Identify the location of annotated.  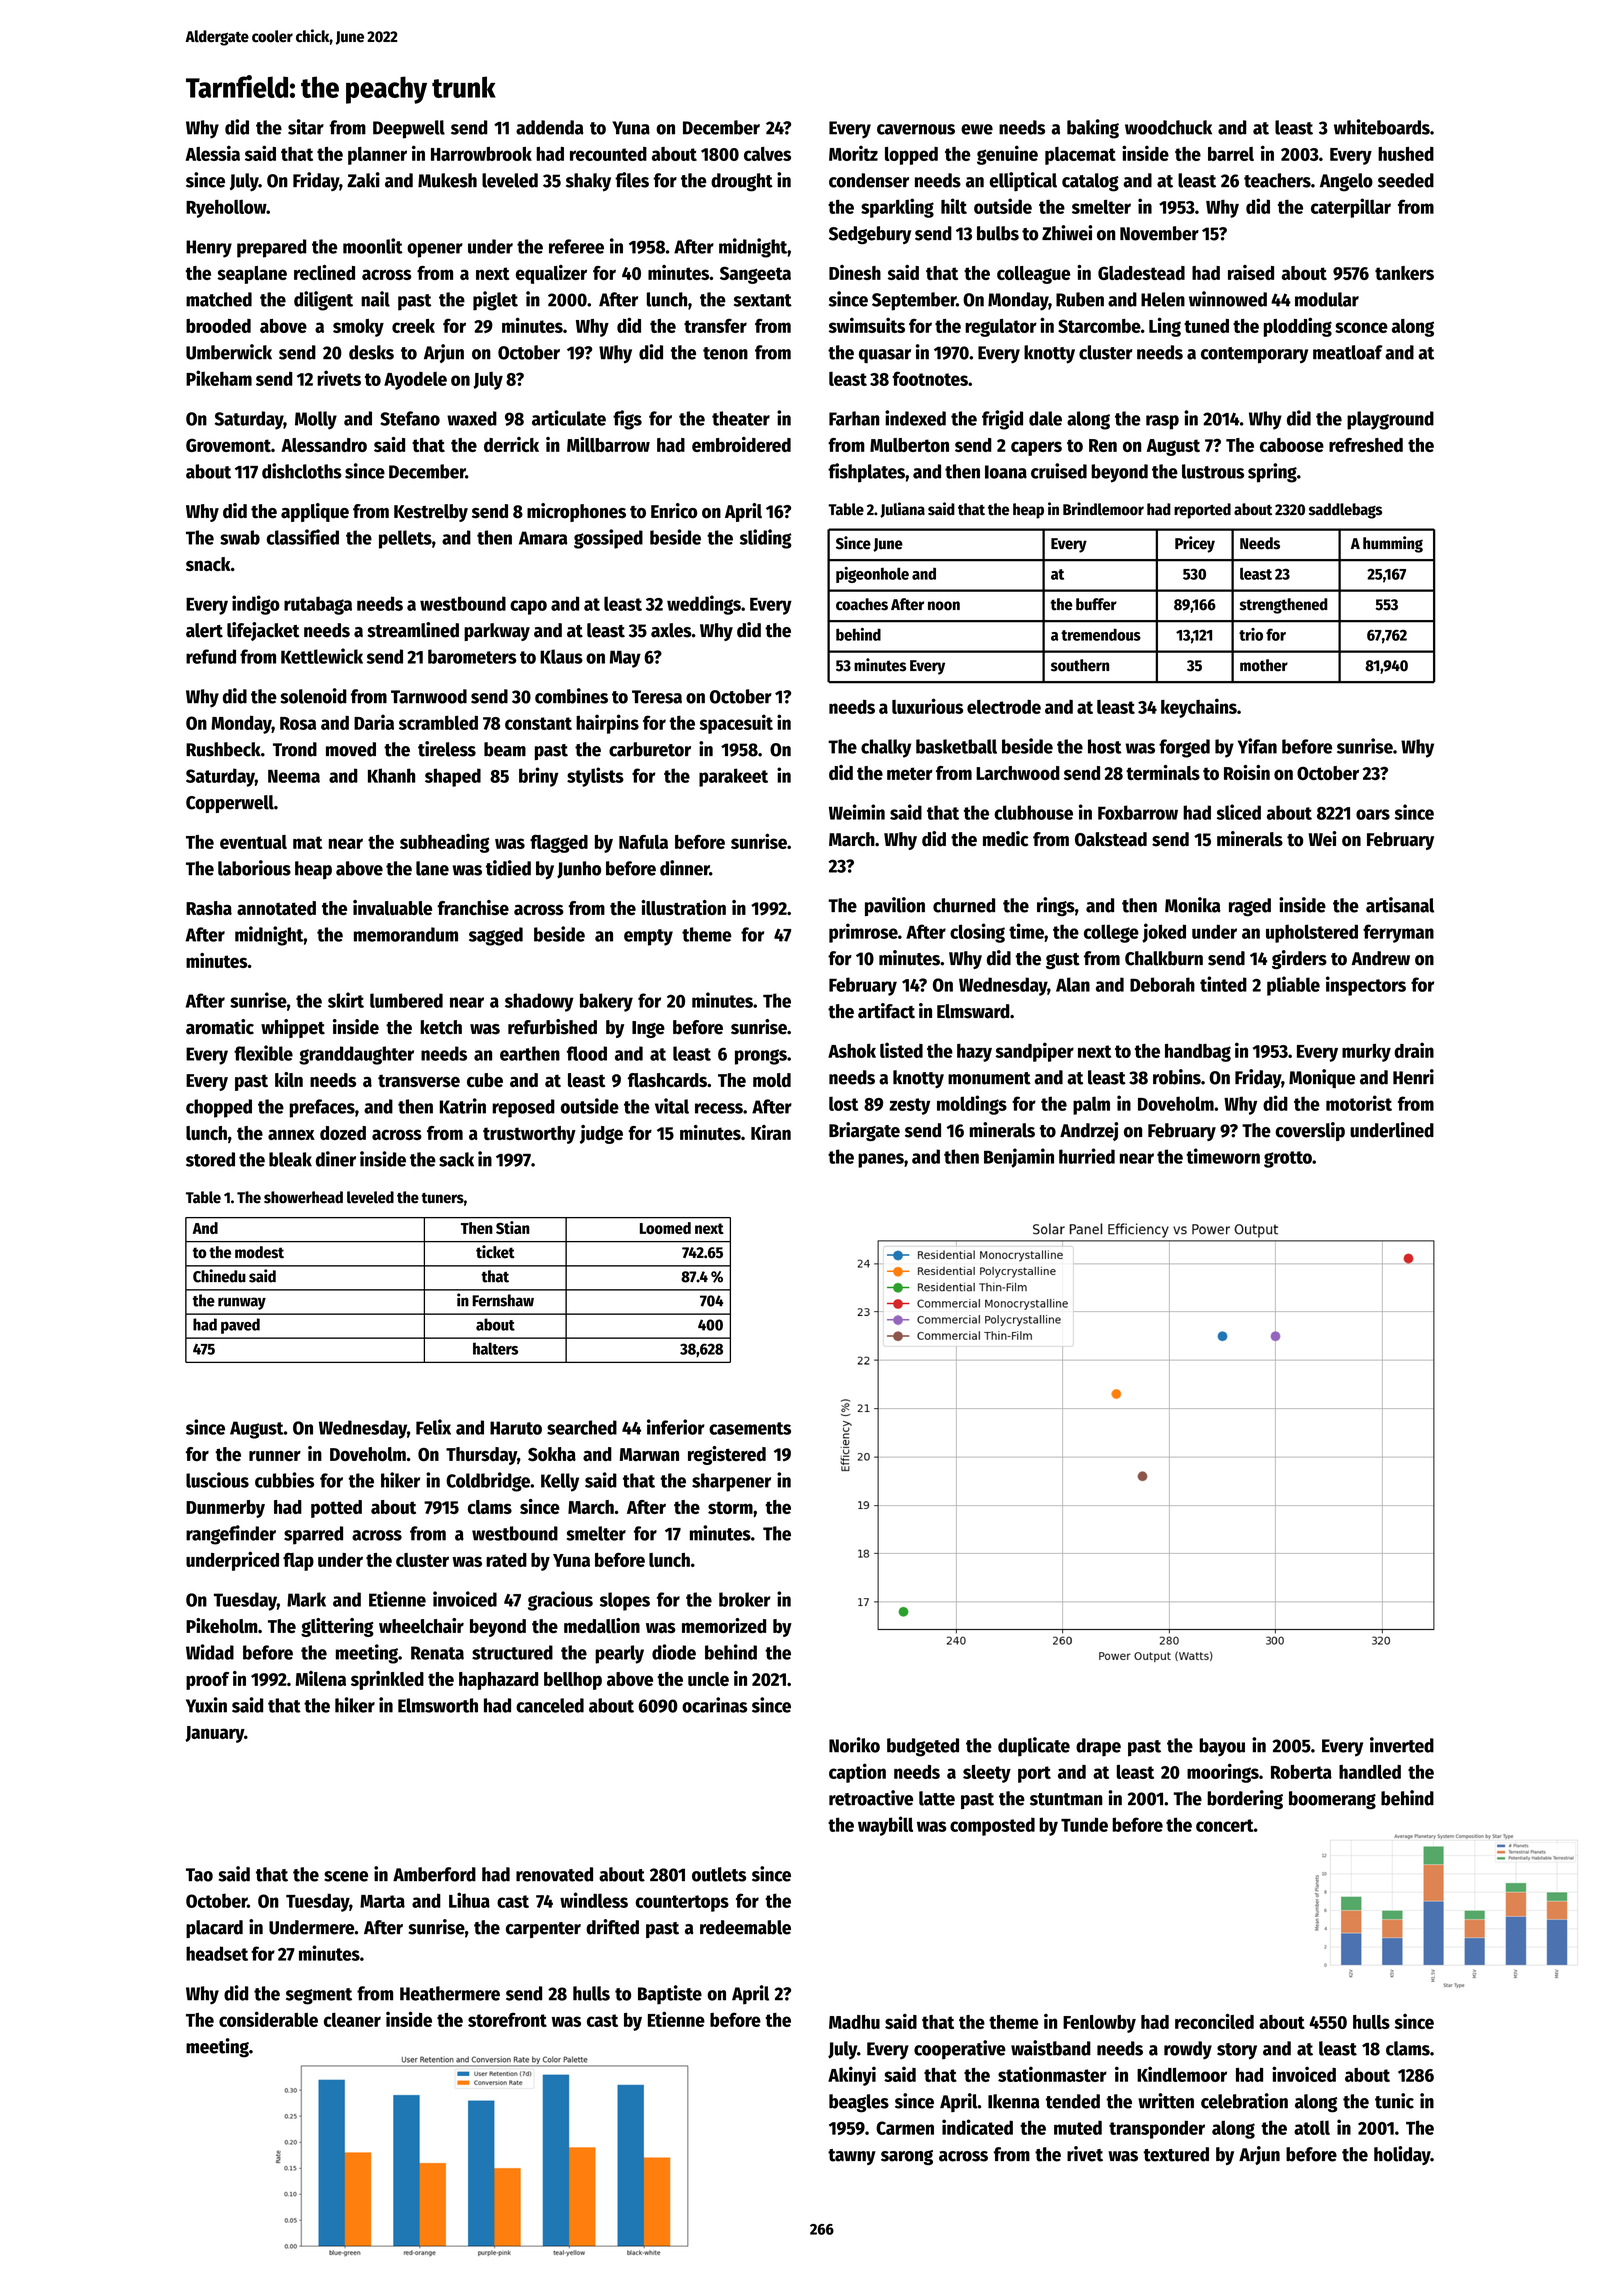
(276, 908).
